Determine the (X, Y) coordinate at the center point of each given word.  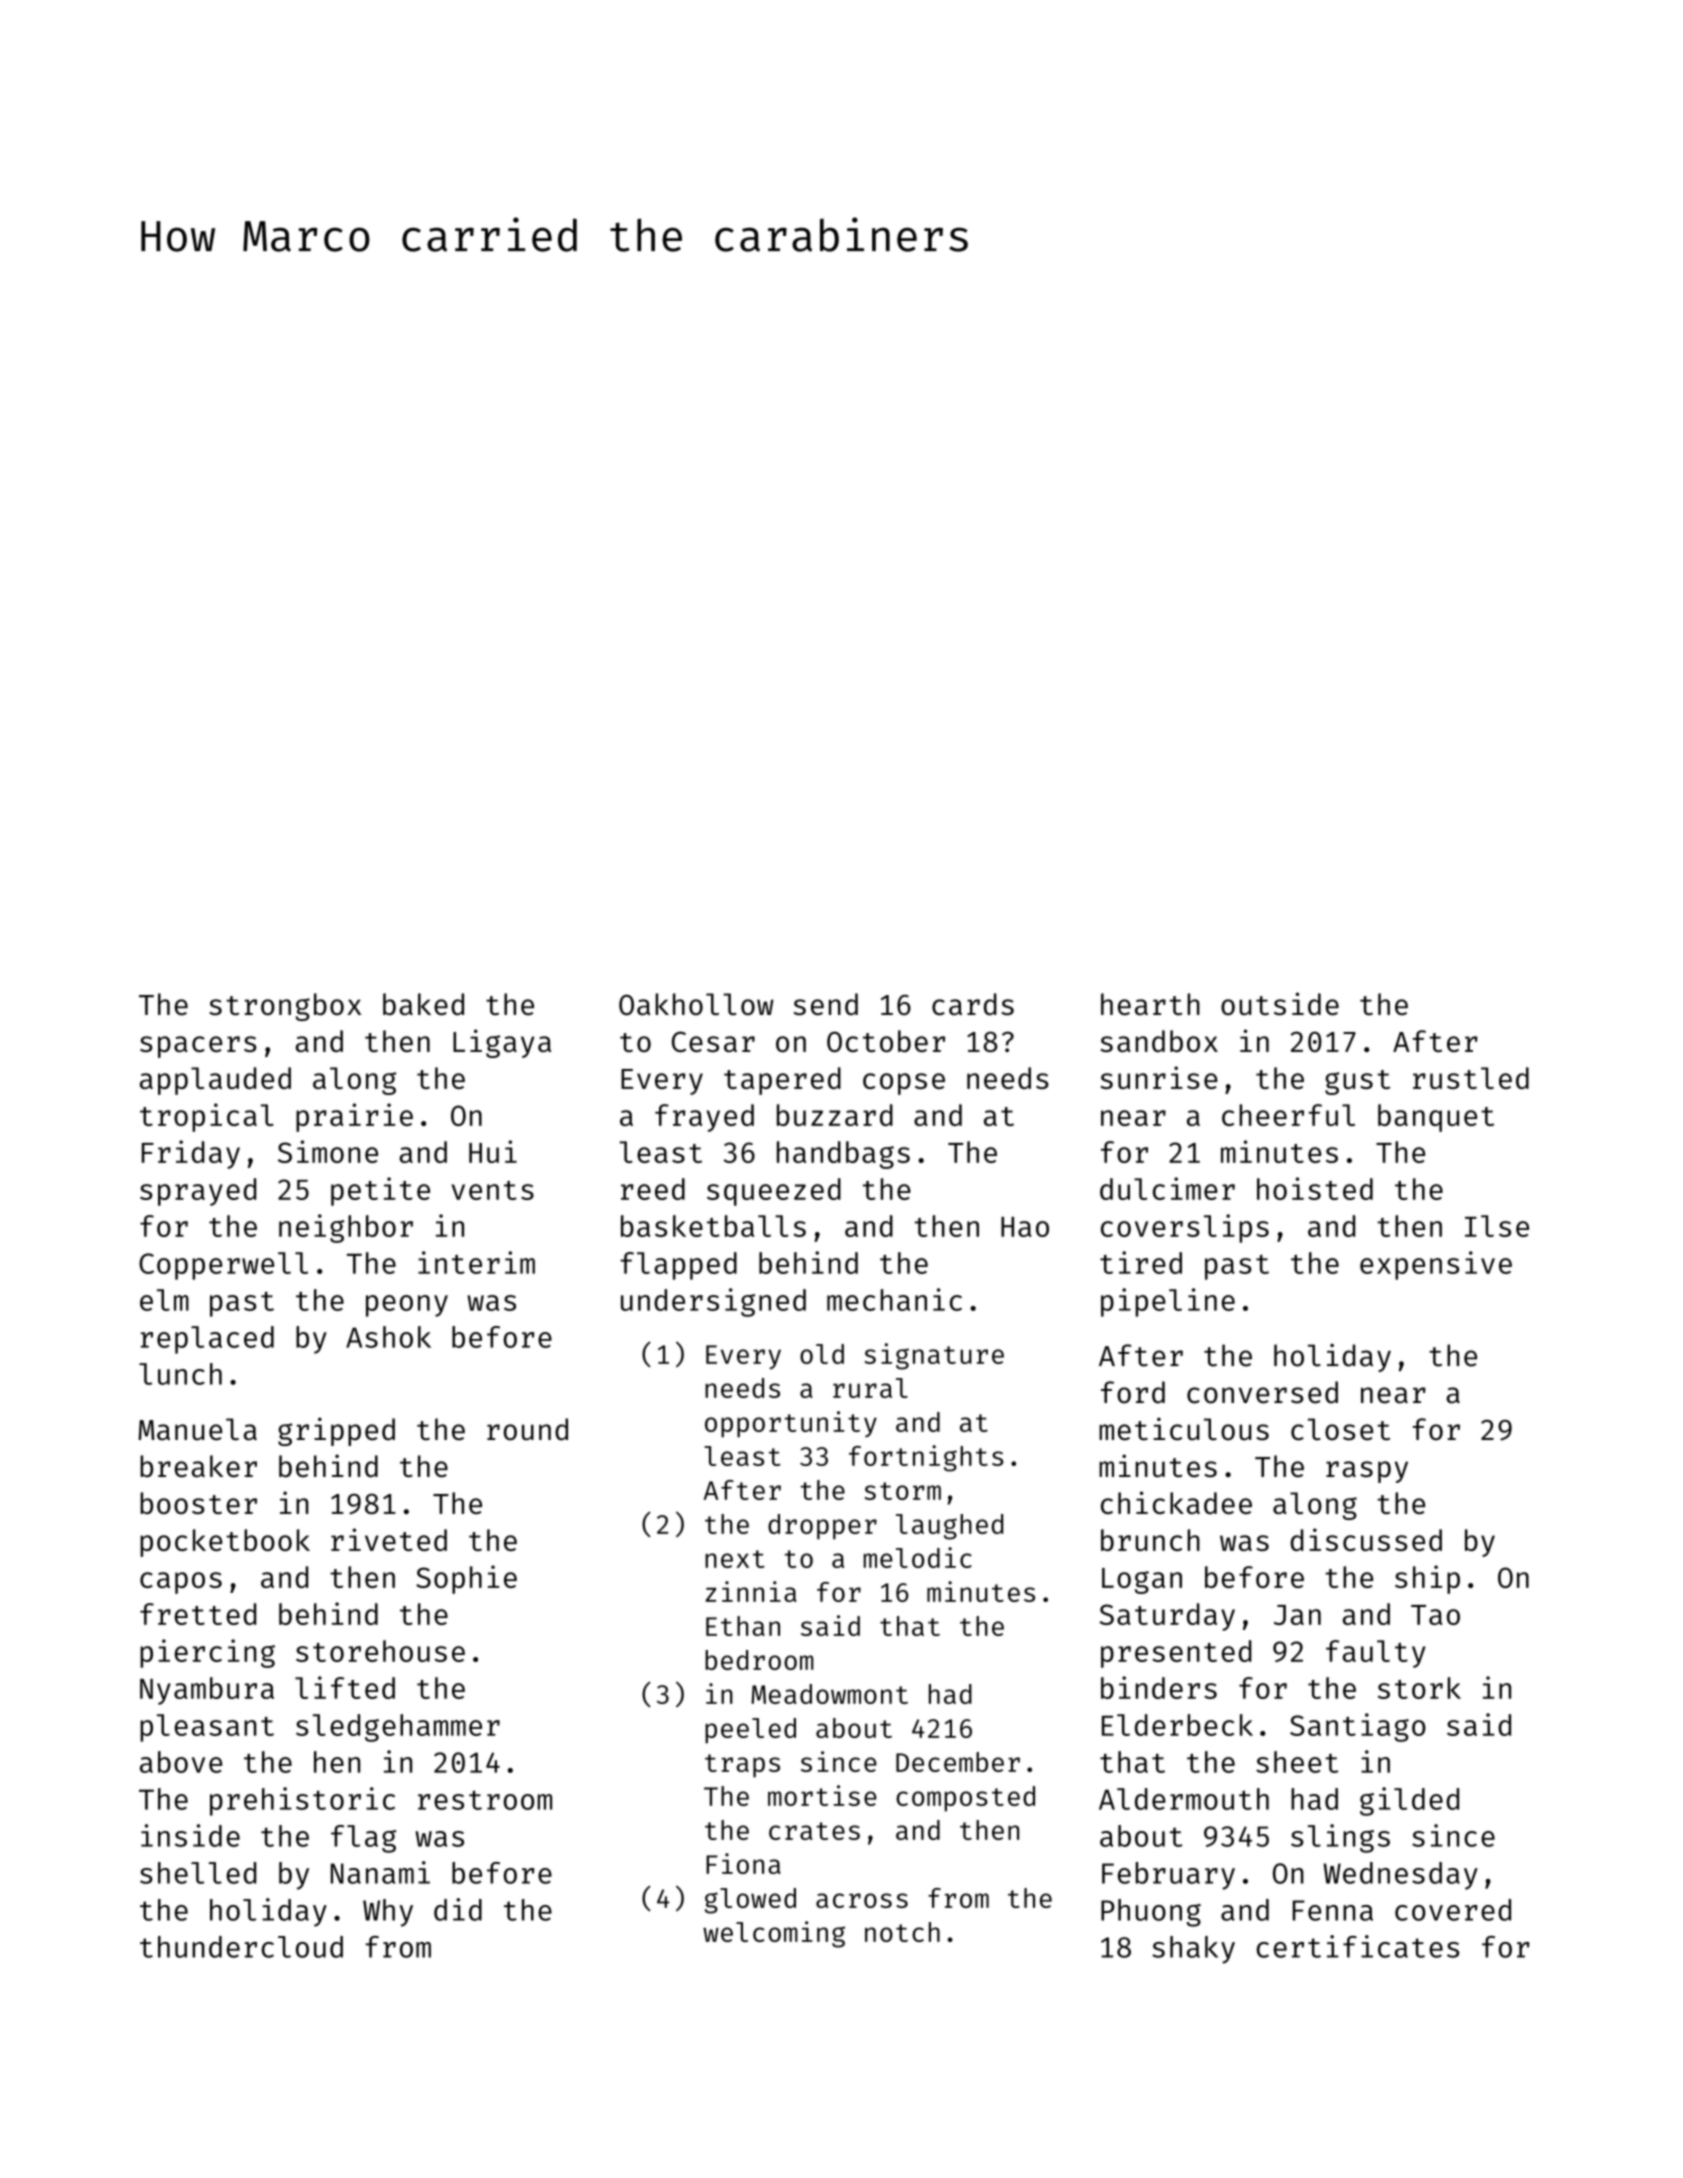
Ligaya (502, 1043)
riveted (389, 1539)
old (822, 1354)
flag (363, 1839)
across (862, 1900)
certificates (1358, 1946)
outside (1280, 1004)
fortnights (926, 1458)
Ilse (1497, 1226)
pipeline (1168, 1302)
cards (973, 1004)
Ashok (388, 1337)
